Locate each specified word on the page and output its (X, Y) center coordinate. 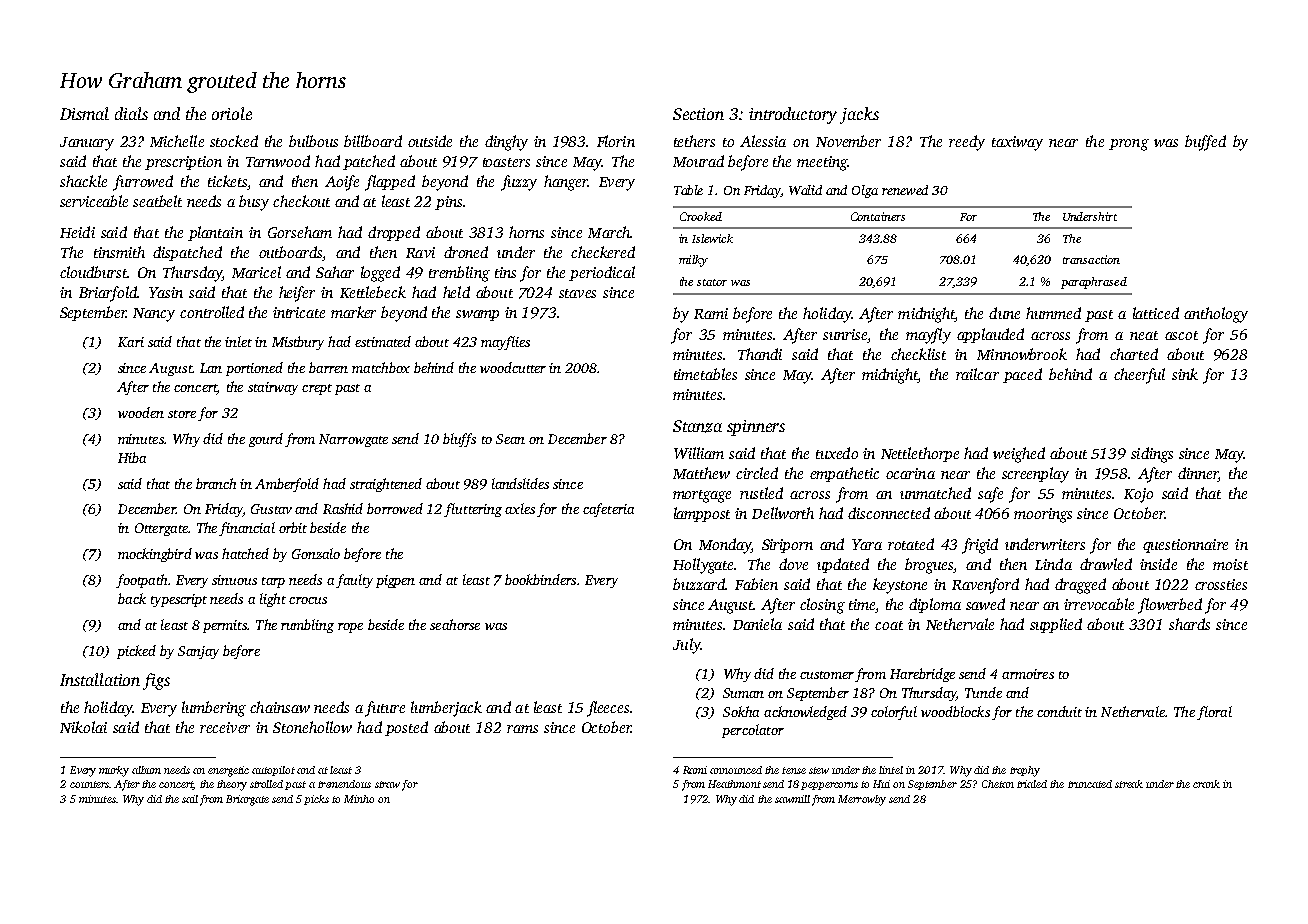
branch (216, 483)
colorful (894, 713)
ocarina (910, 473)
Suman (743, 693)
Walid (805, 190)
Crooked (701, 216)
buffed (1205, 143)
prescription (183, 163)
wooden (141, 412)
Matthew (701, 473)
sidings (1152, 455)
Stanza (697, 426)
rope (350, 628)
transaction (1091, 259)
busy (254, 203)
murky (114, 771)
